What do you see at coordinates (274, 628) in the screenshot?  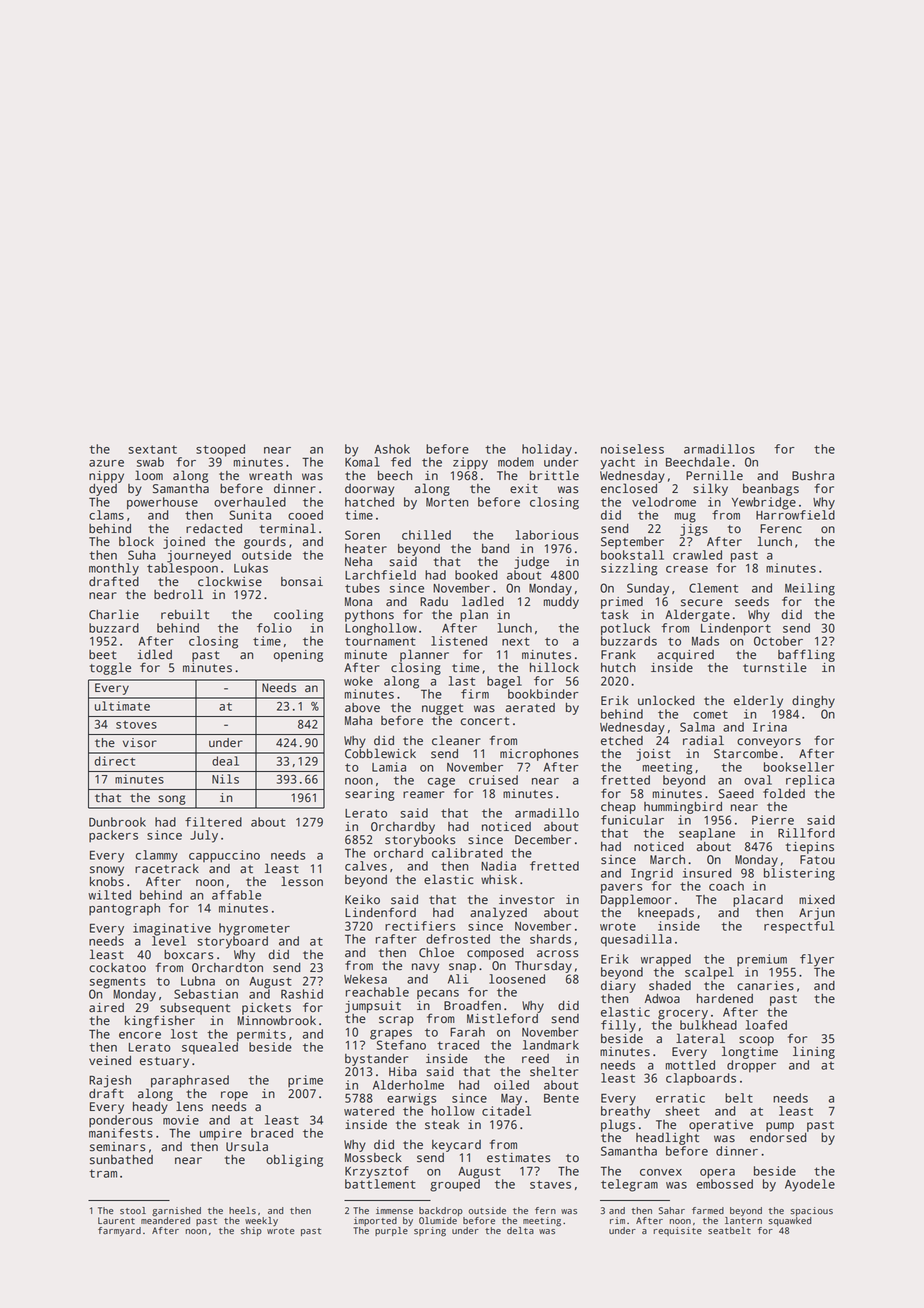 I see `folio` at bounding box center [274, 628].
